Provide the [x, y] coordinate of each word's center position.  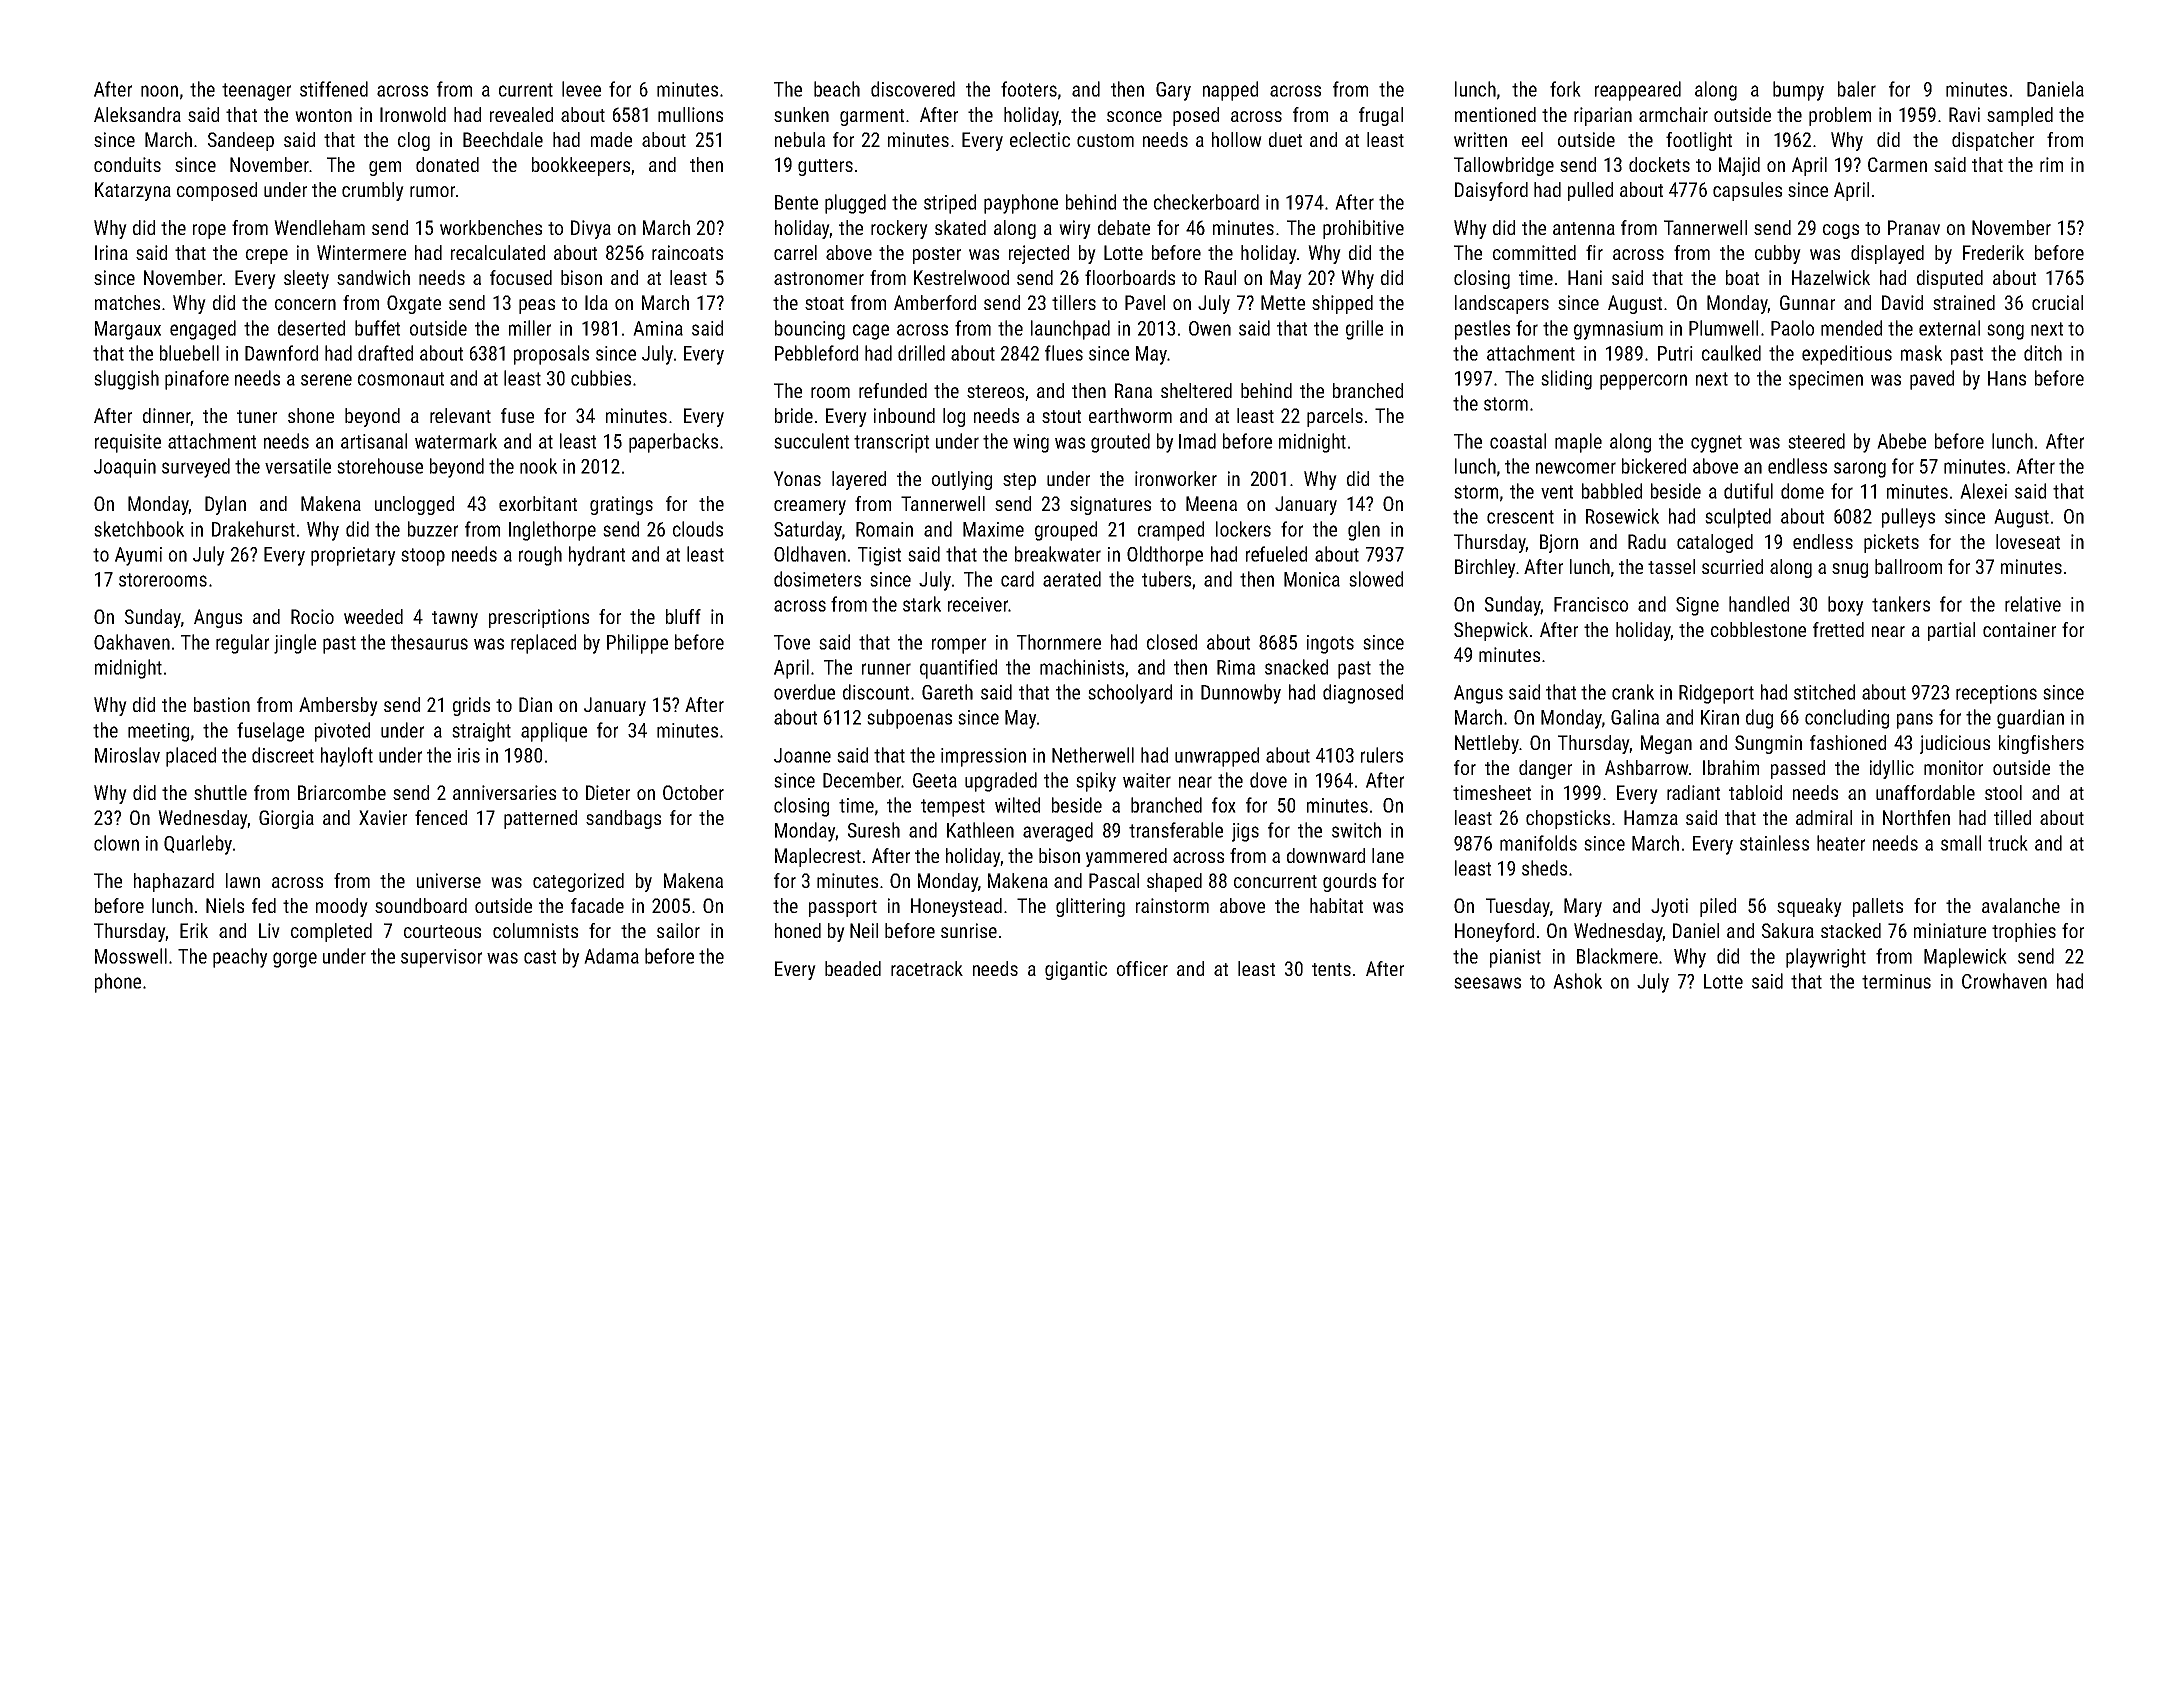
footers [1029, 89]
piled [1718, 907]
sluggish [126, 380]
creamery [810, 507]
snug [1850, 570]
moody [342, 907]
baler [1857, 89]
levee [581, 89]
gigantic [1076, 970]
